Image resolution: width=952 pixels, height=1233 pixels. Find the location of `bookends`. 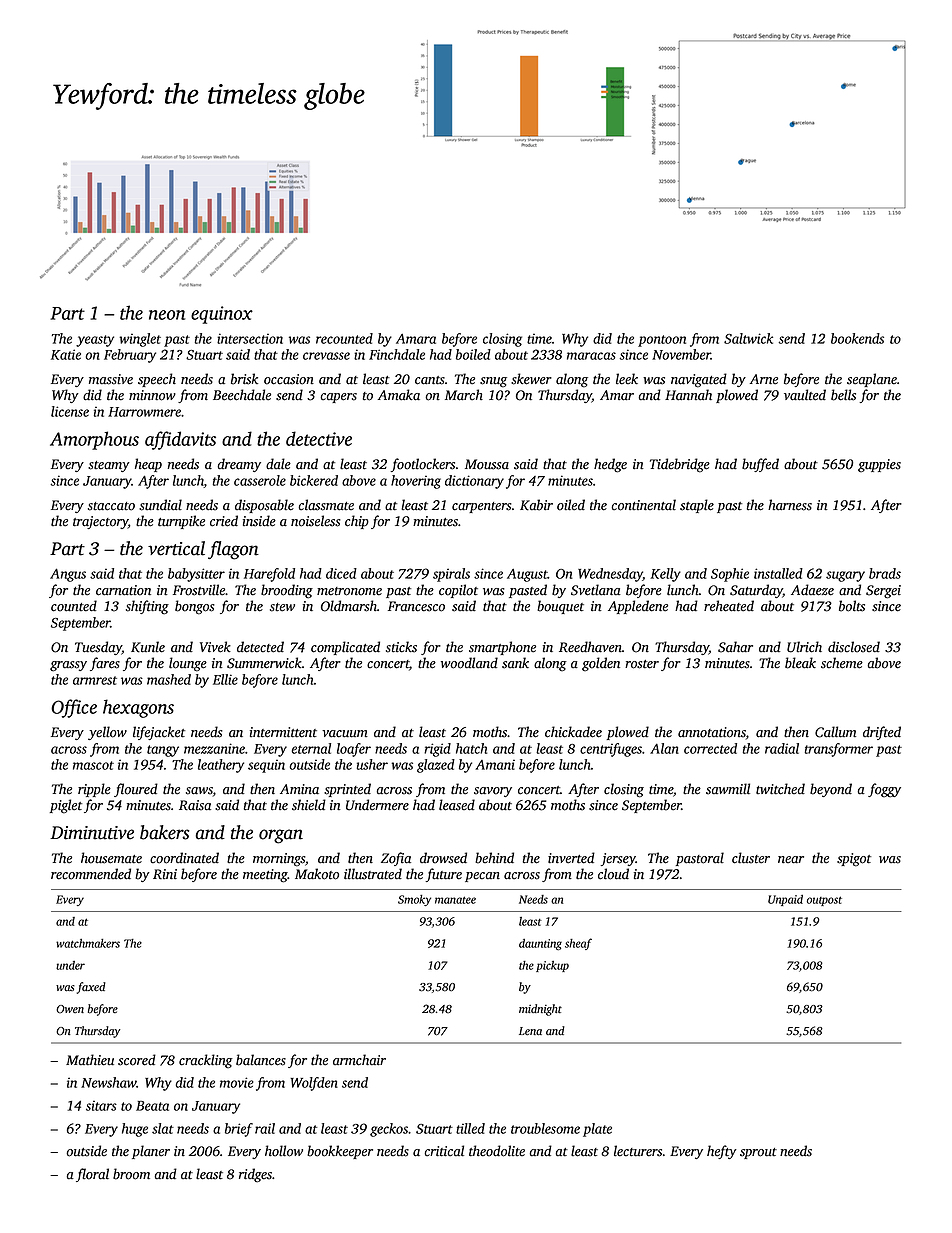

bookends is located at coordinates (857, 338).
